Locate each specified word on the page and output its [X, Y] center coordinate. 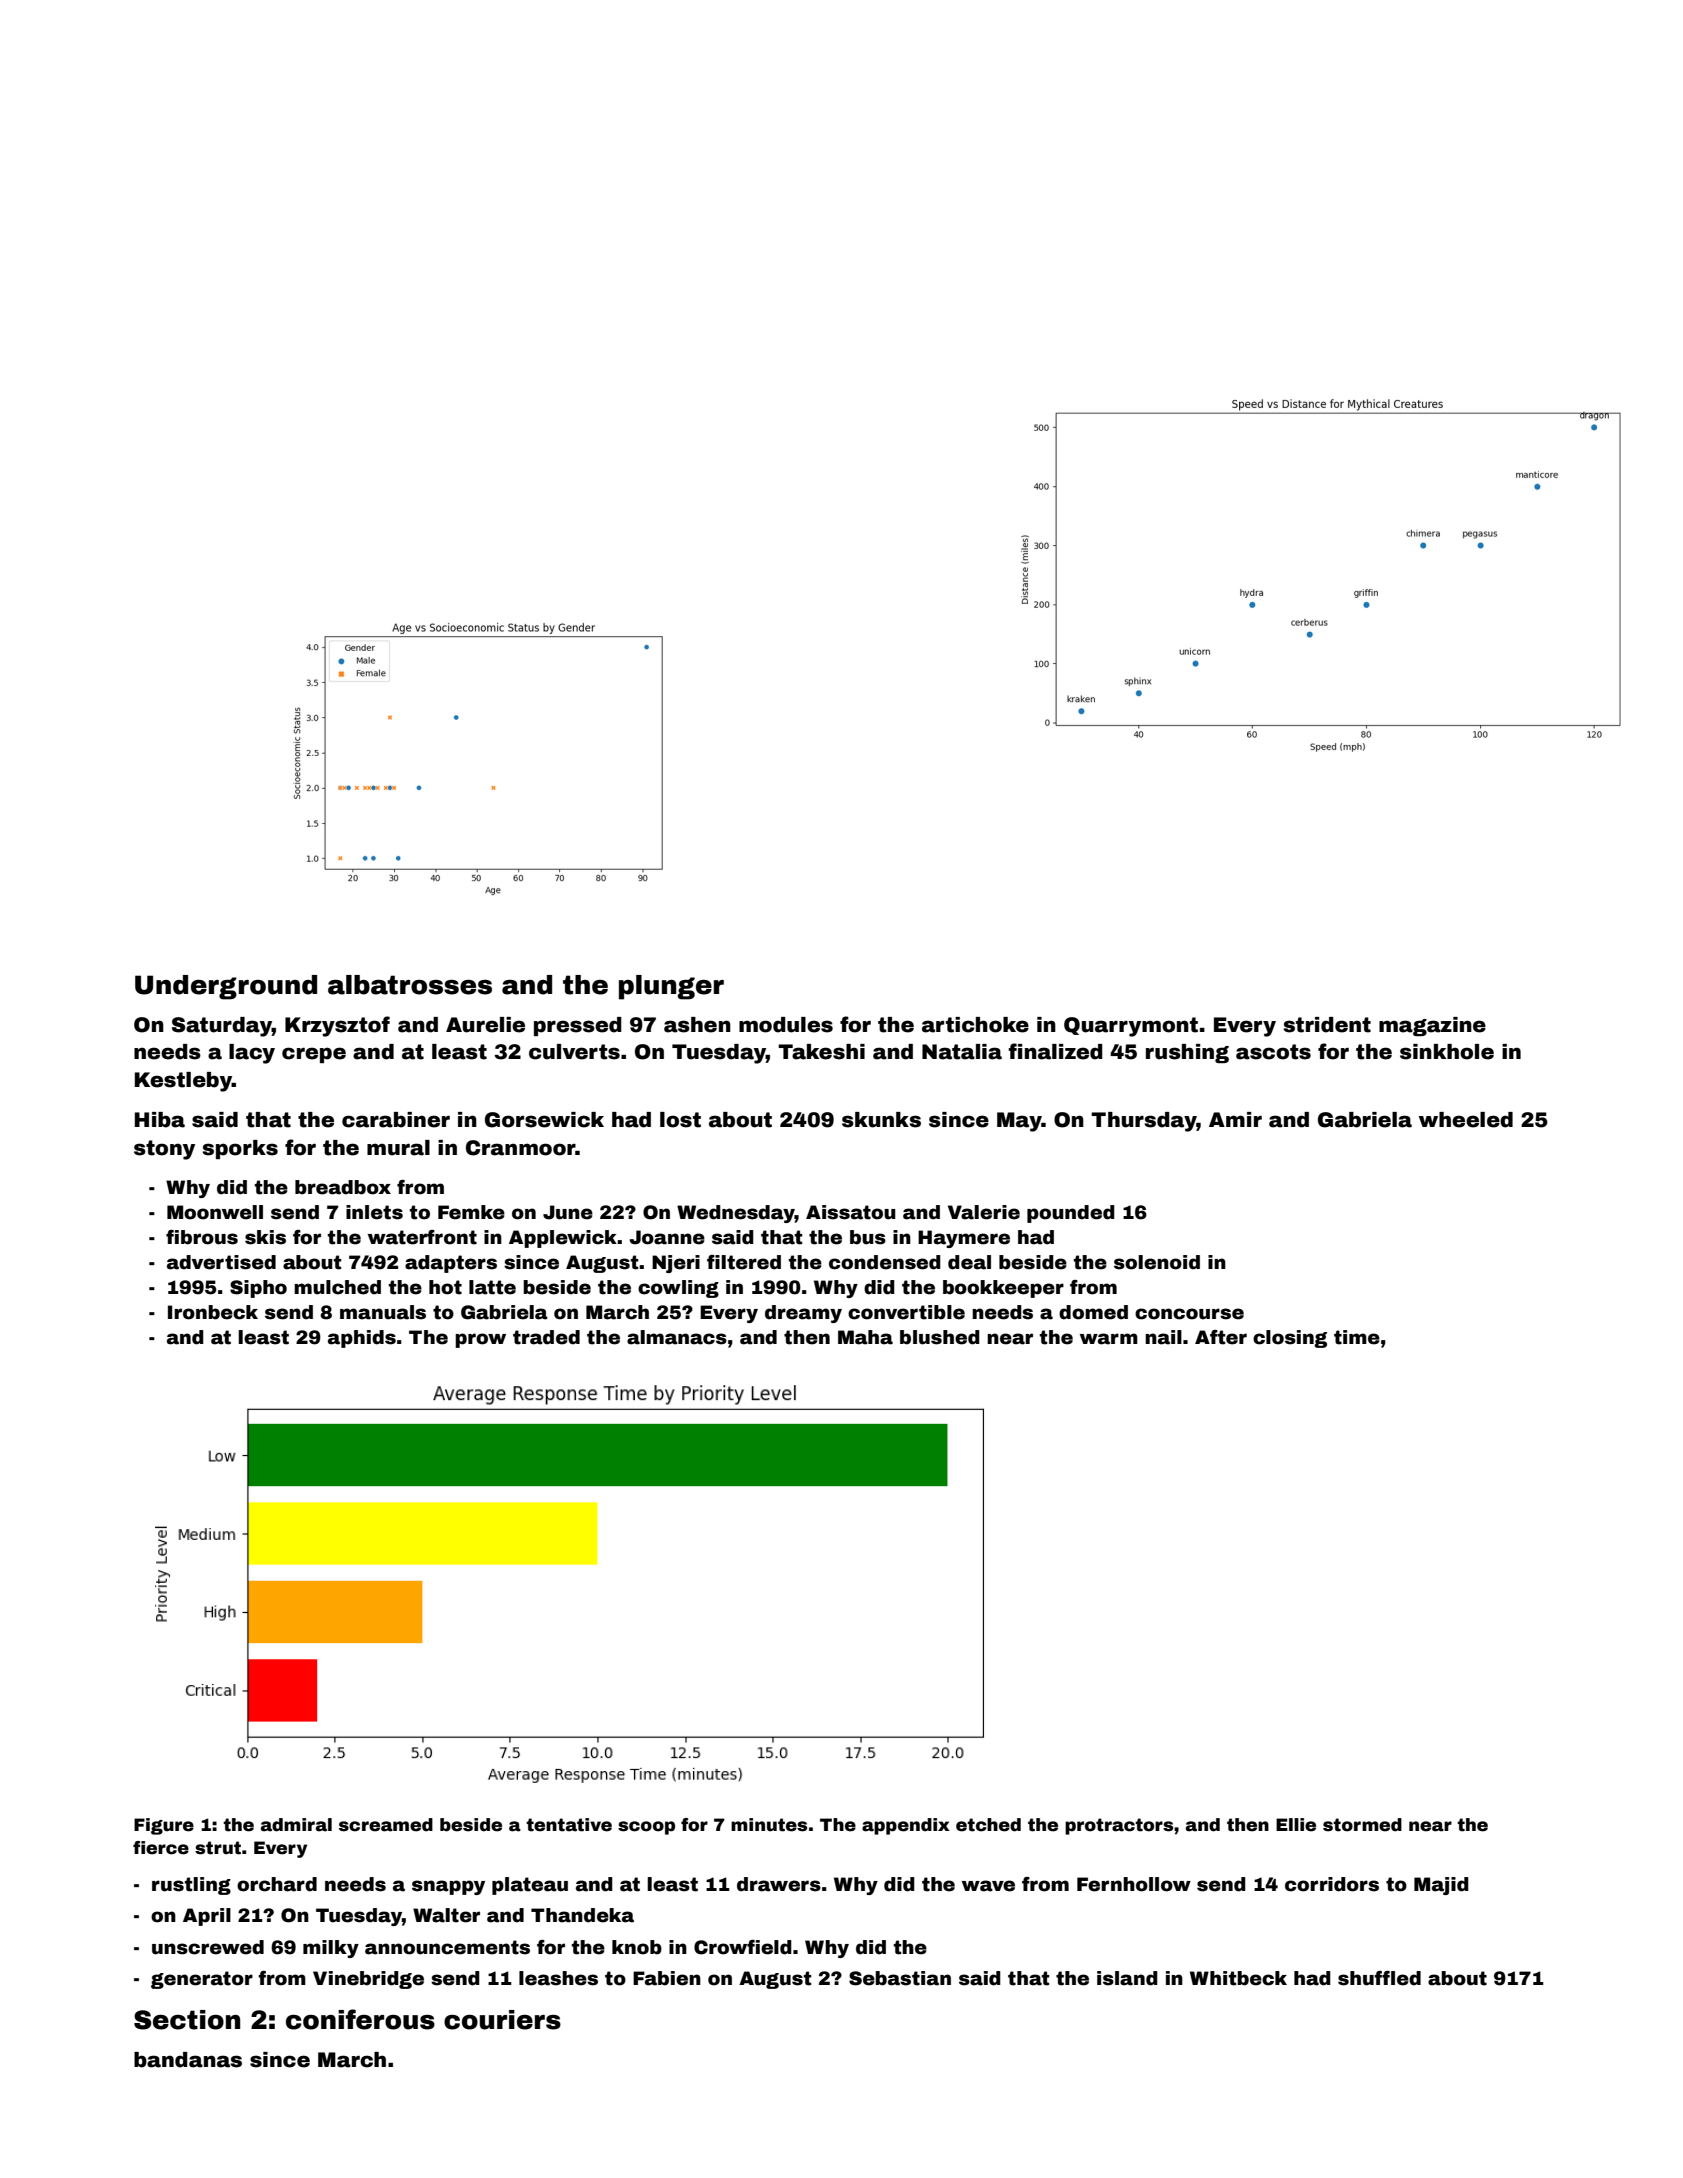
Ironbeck [213, 1312]
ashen [697, 1025]
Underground [226, 987]
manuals [383, 1312]
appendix [906, 1826]
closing [1290, 1339]
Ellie [1296, 1825]
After [1221, 1337]
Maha [865, 1337]
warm [1109, 1339]
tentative [569, 1825]
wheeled [1466, 1120]
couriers [502, 2020]
